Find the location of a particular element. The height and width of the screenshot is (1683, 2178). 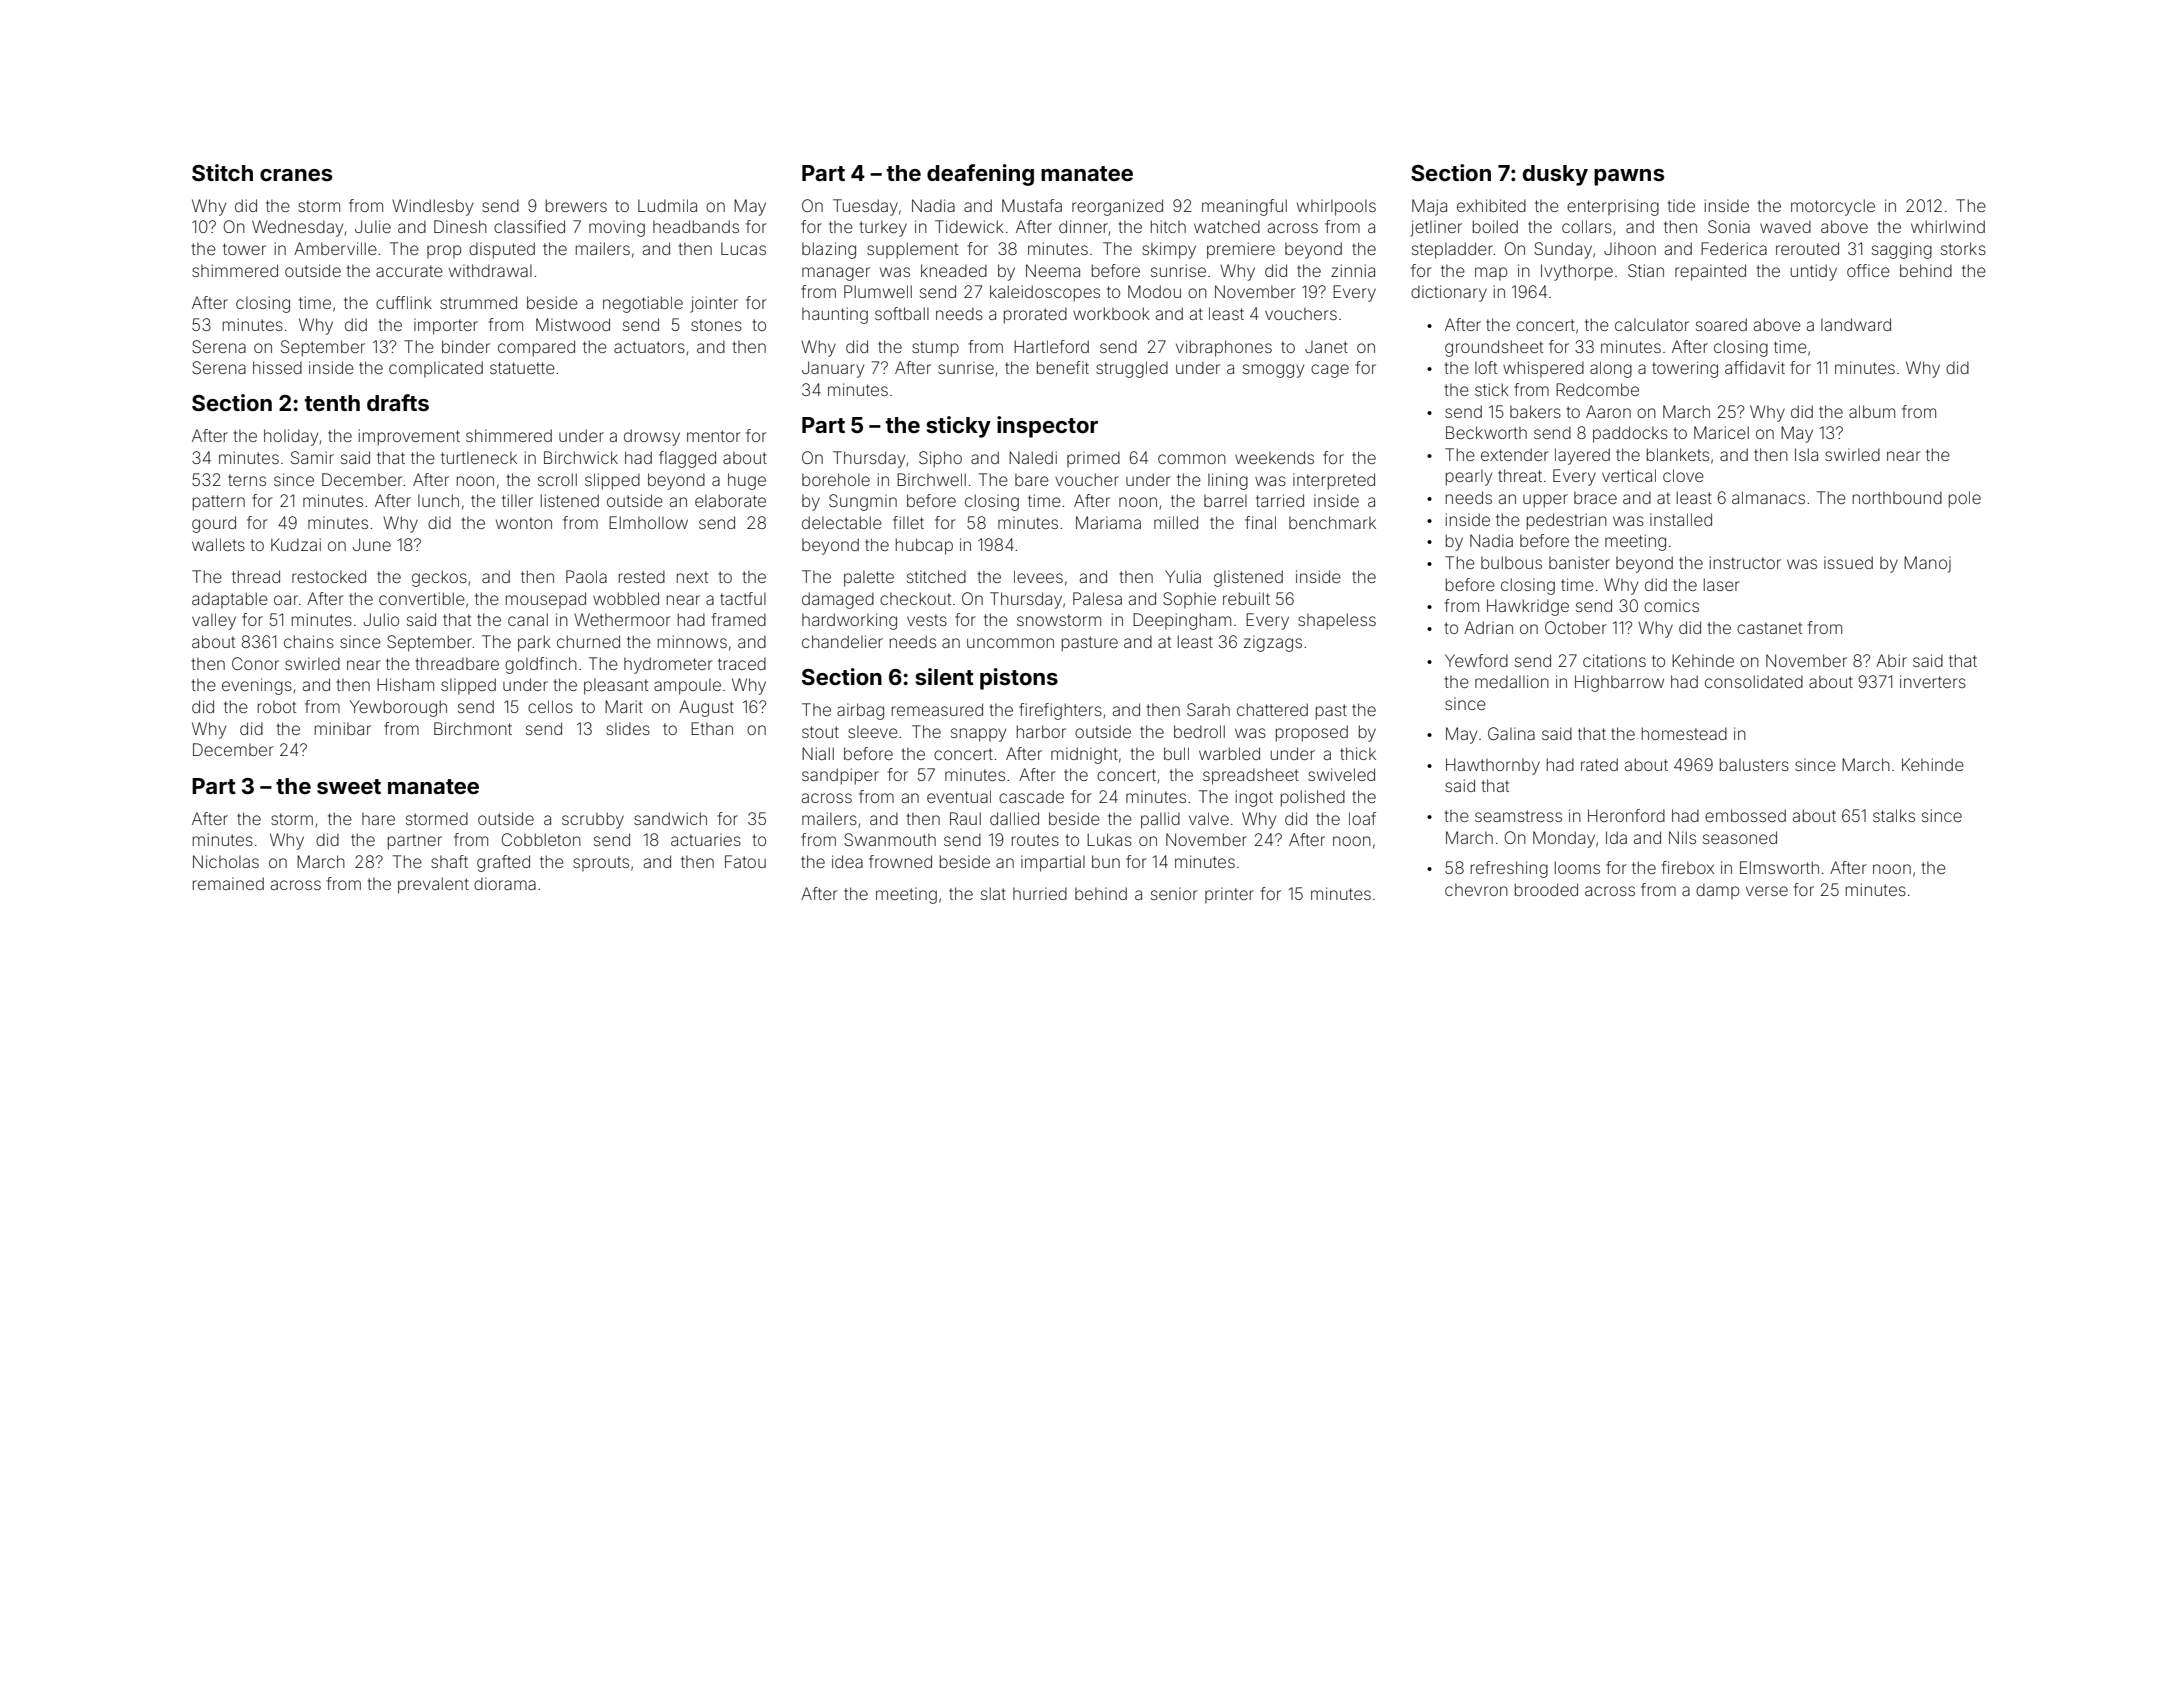

haunting is located at coordinates (835, 315).
